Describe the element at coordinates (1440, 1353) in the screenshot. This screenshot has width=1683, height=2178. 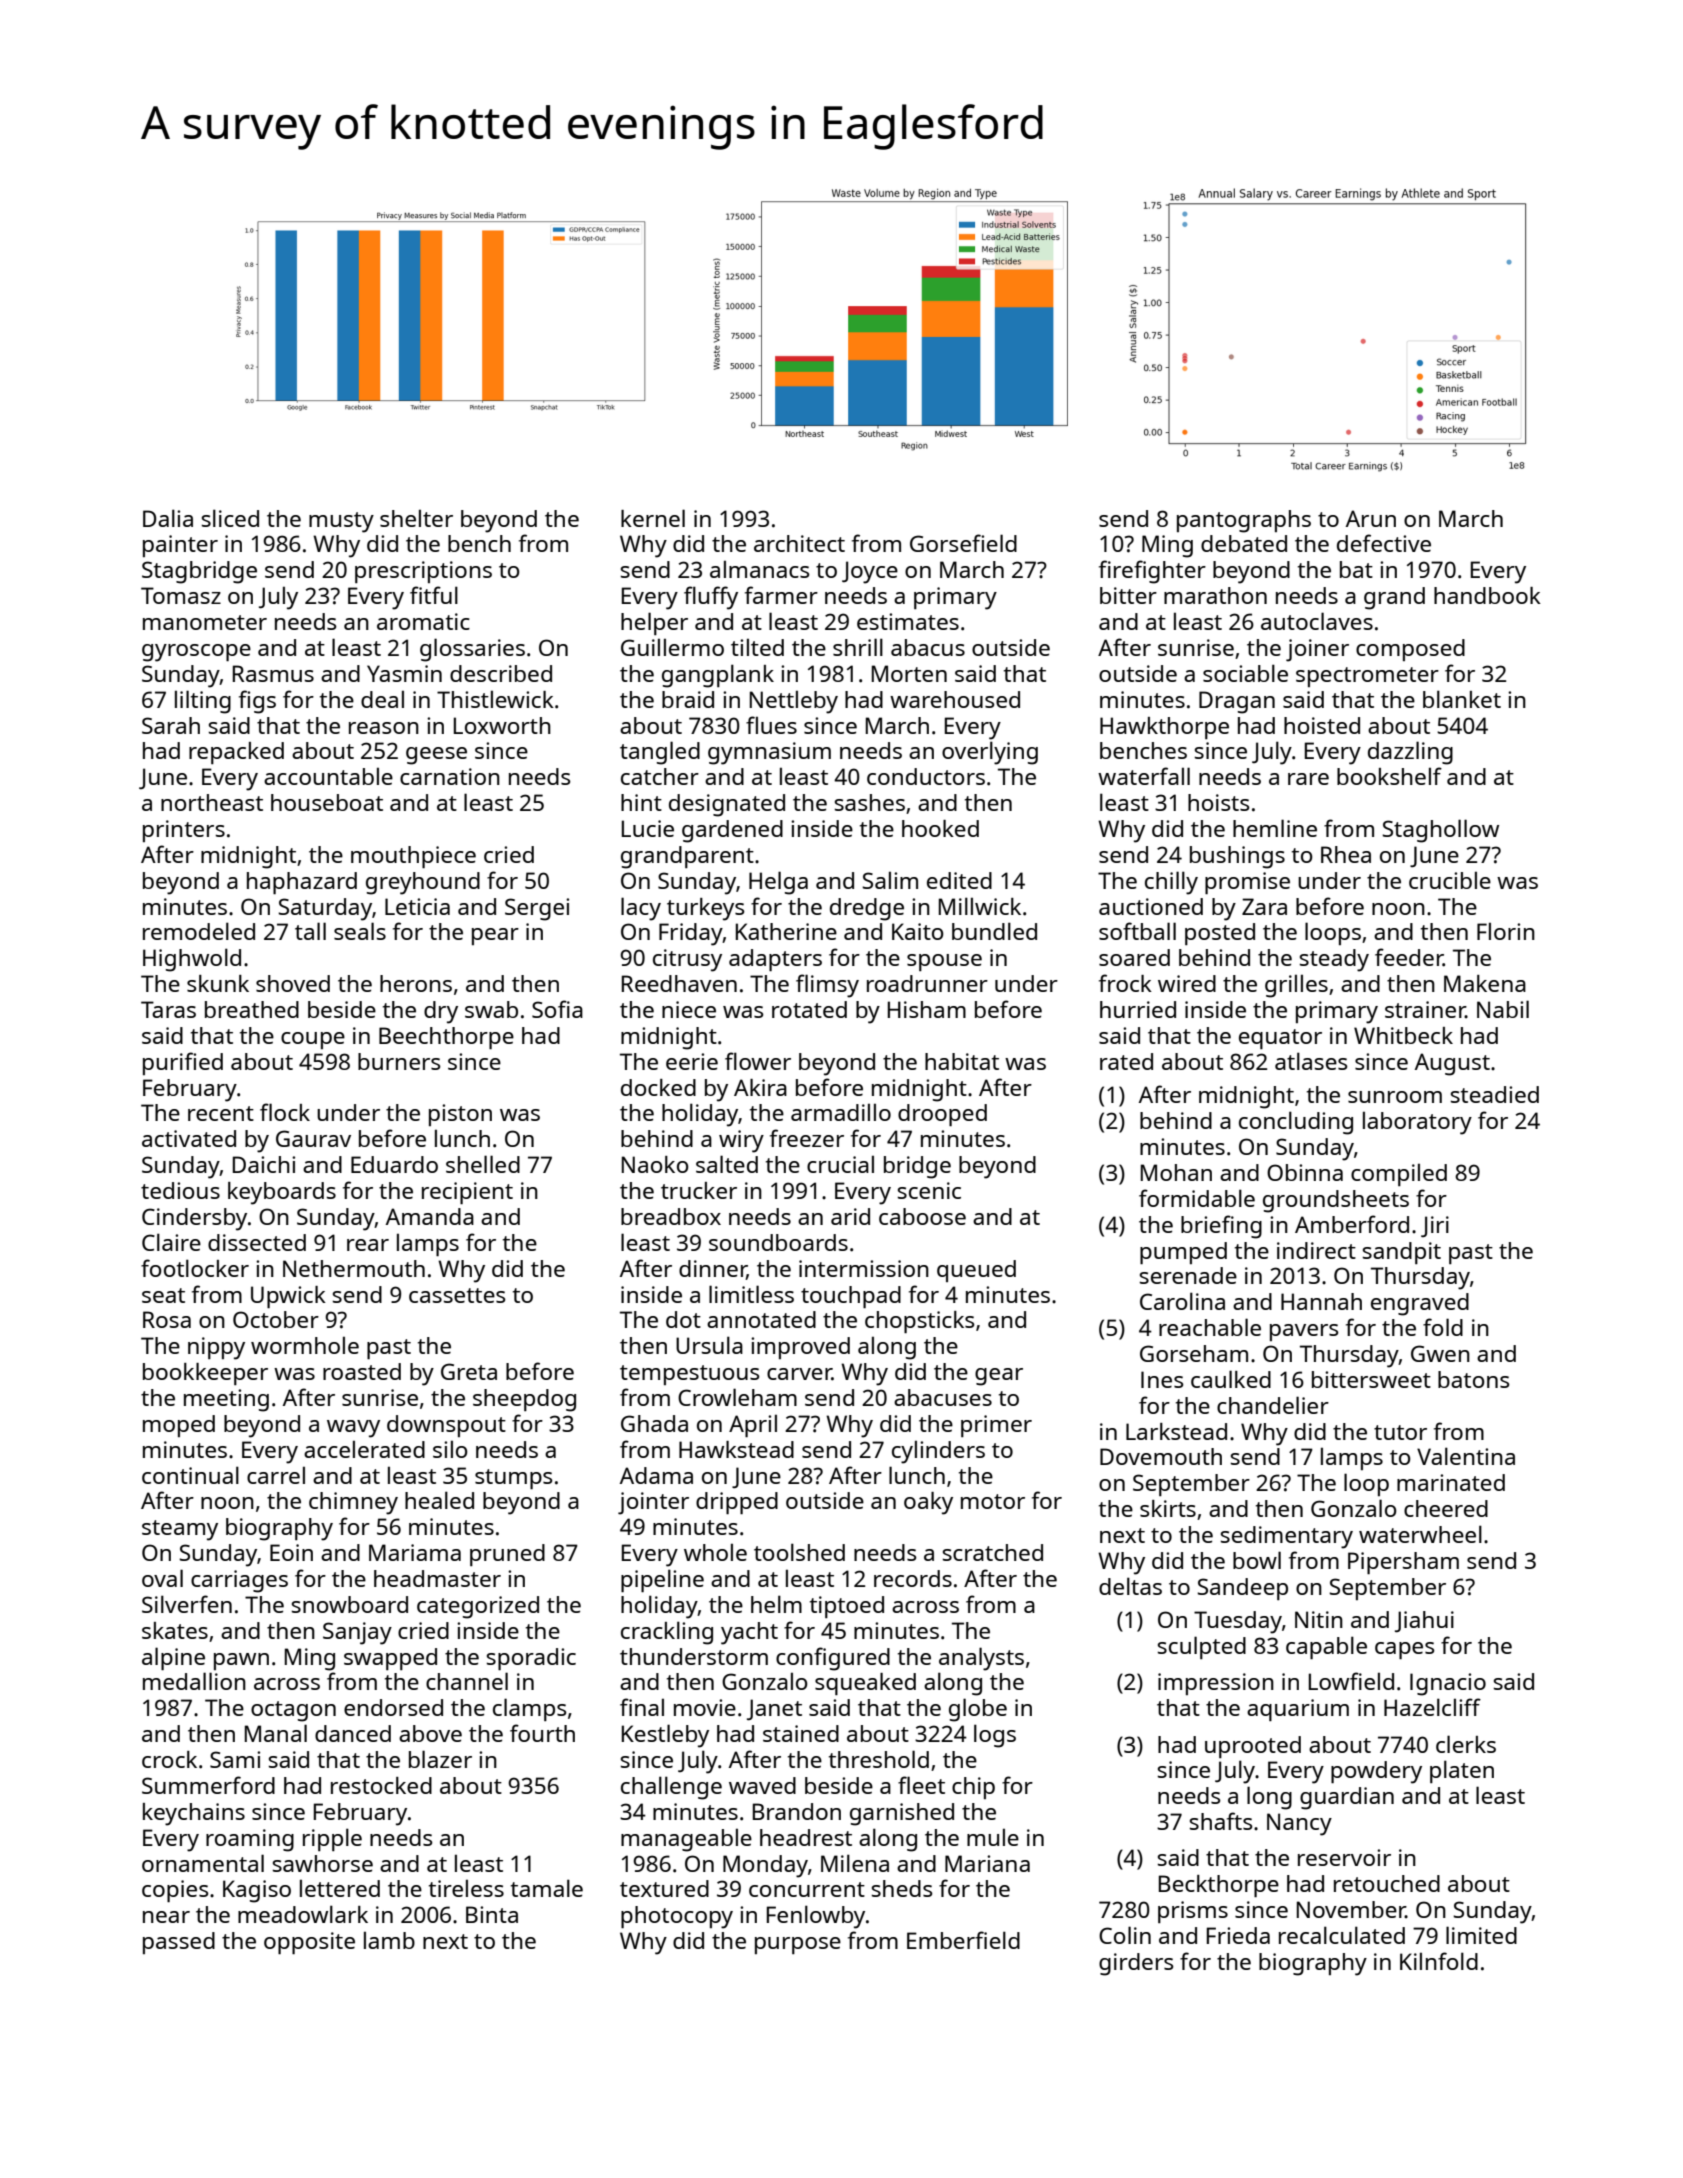
I see `Gwen` at that location.
